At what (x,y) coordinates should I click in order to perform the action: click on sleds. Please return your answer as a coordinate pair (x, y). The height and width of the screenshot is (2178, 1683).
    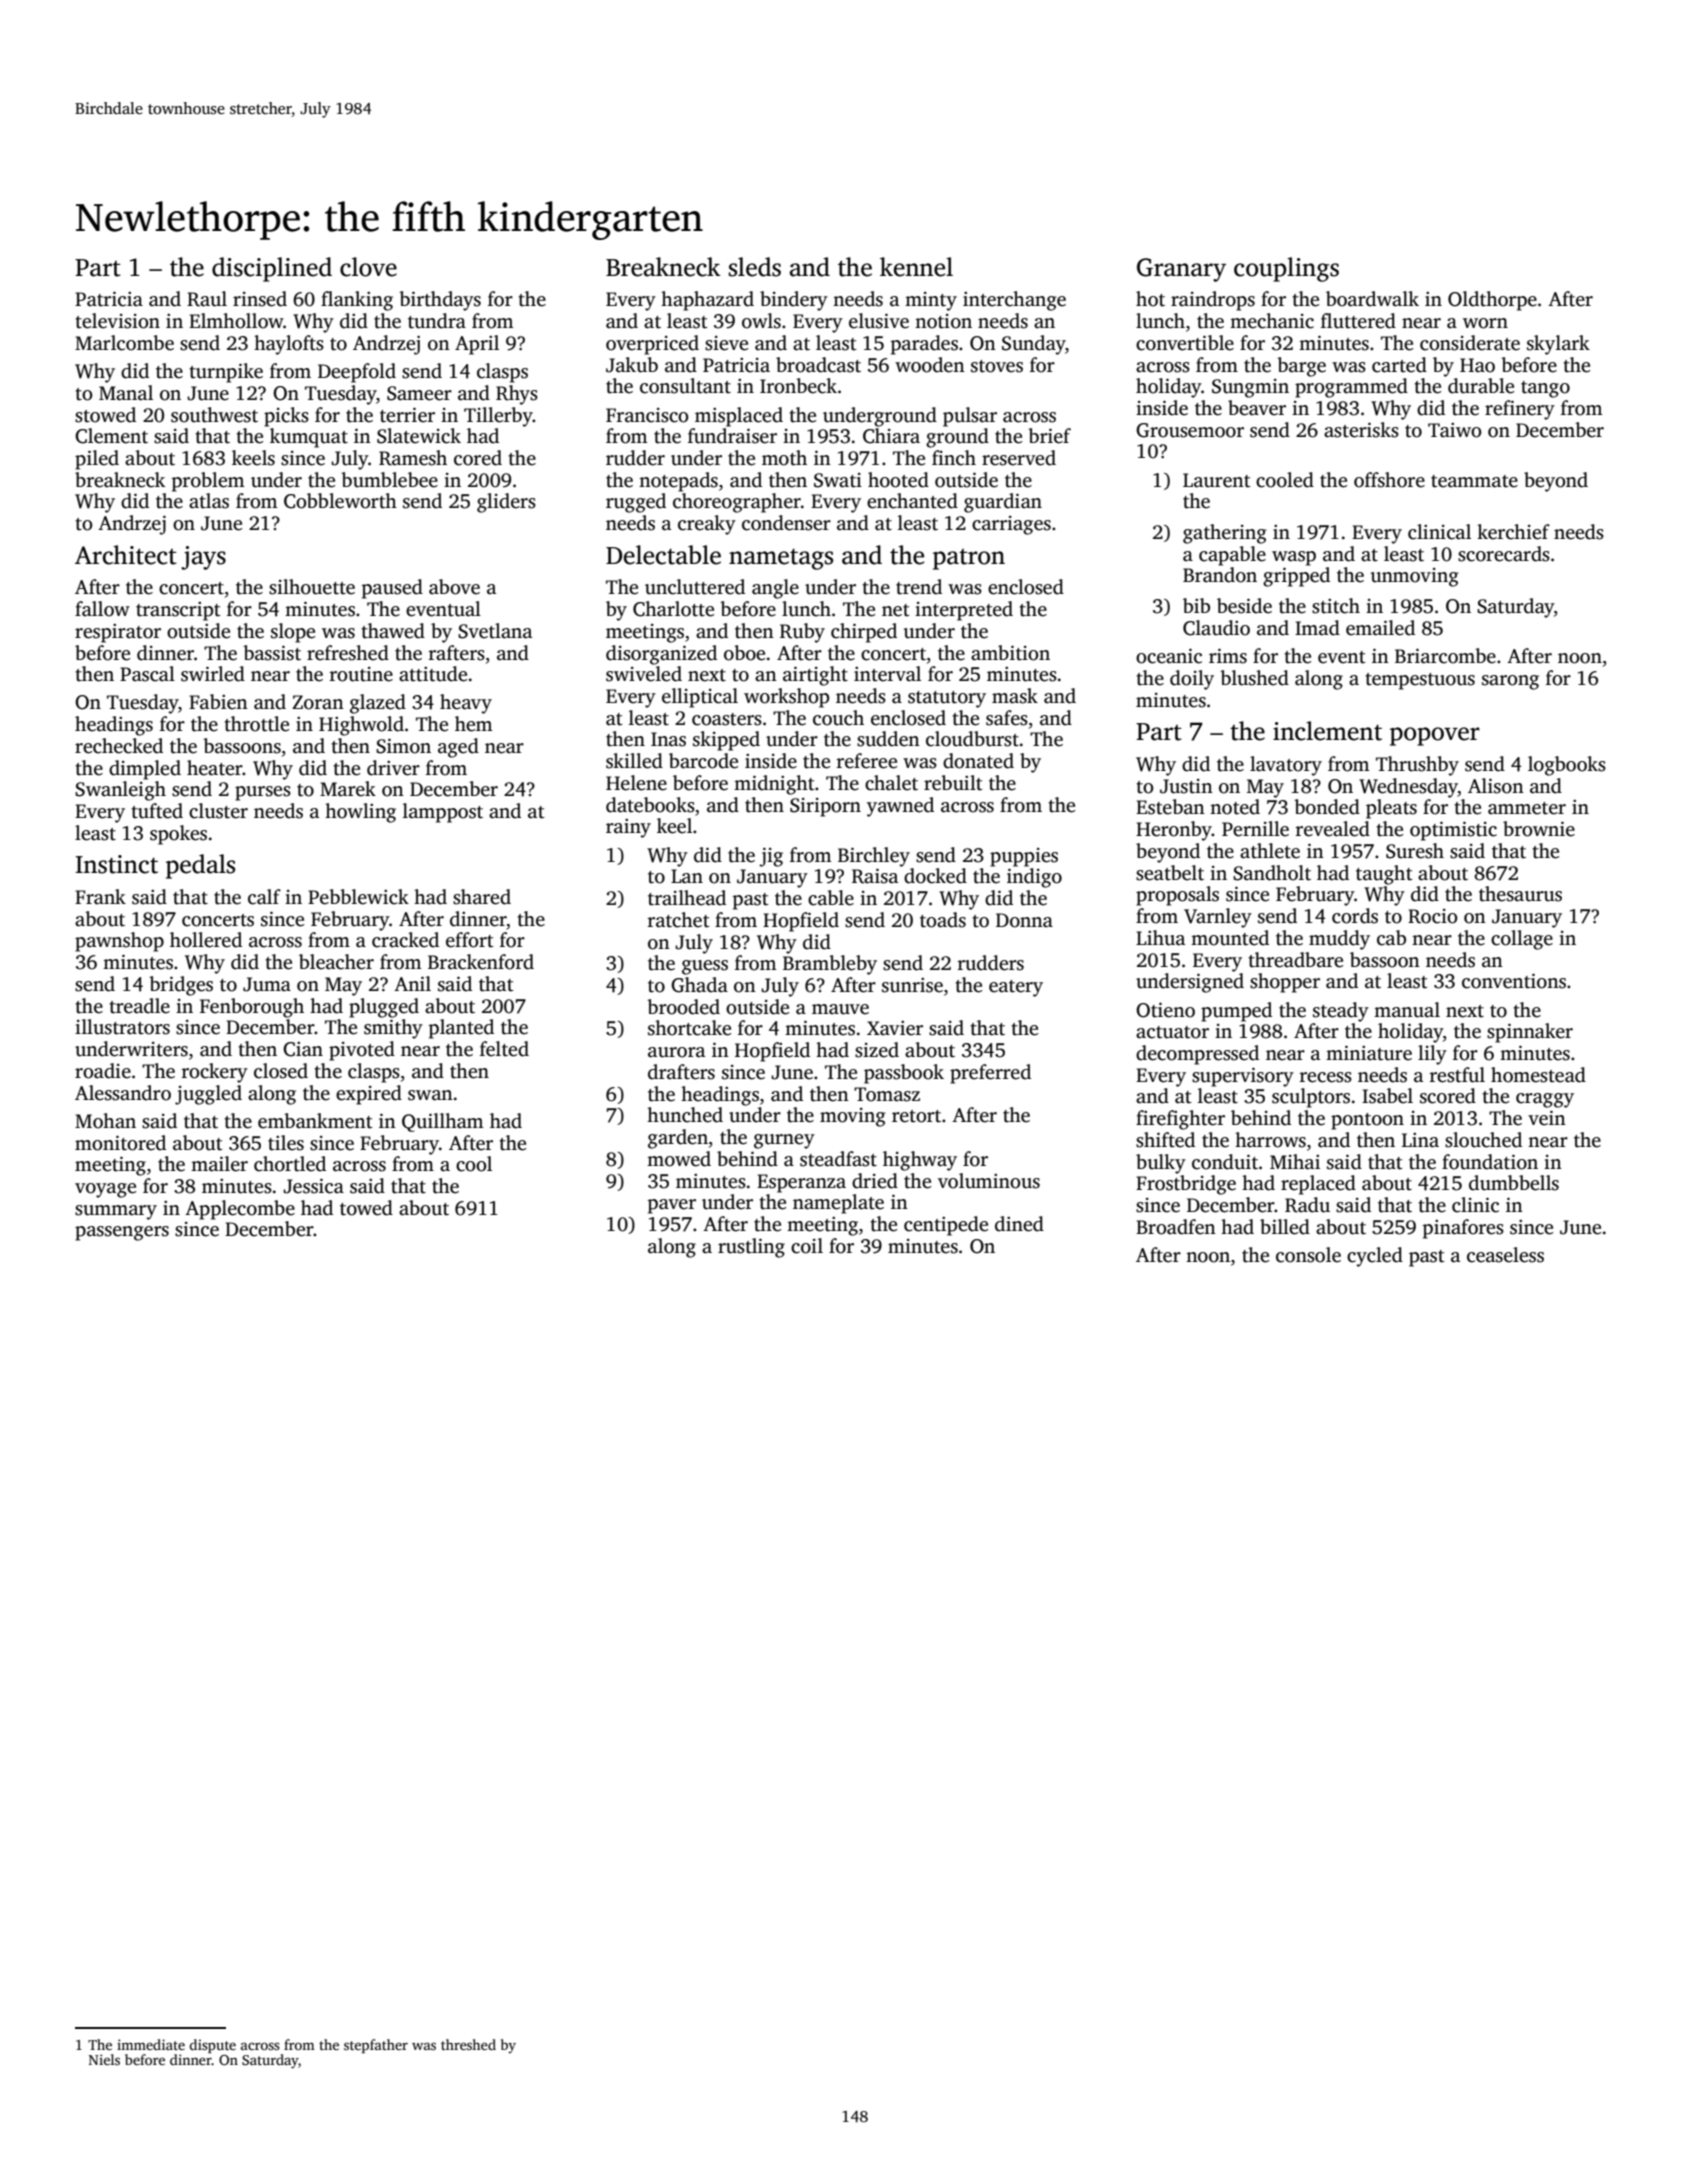
    Looking at the image, I should click on (755, 267).
